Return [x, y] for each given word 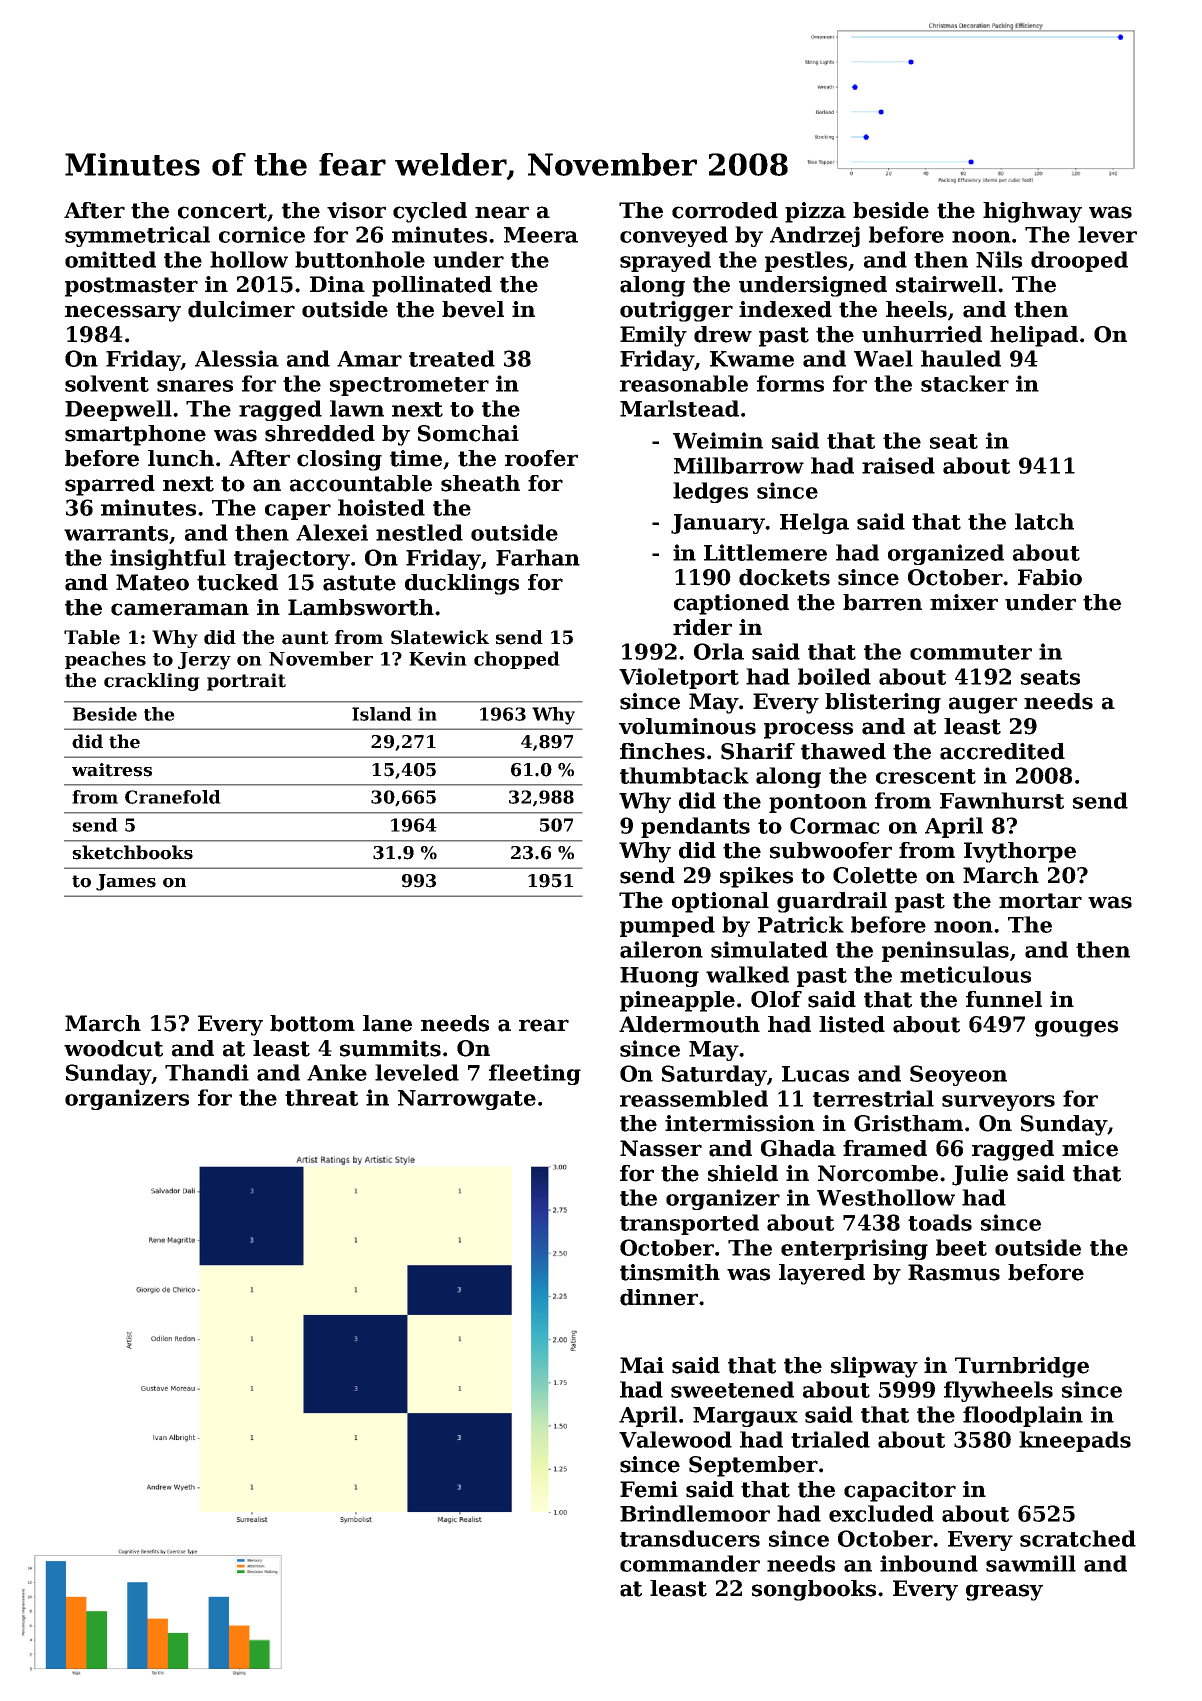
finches [662, 751]
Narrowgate [467, 1100]
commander [690, 1563]
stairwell [946, 284]
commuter [971, 652]
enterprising [854, 1249]
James [126, 882]
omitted [110, 259]
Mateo [152, 582]
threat [321, 1097]
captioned [731, 604]
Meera [541, 235]
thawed [843, 751]
